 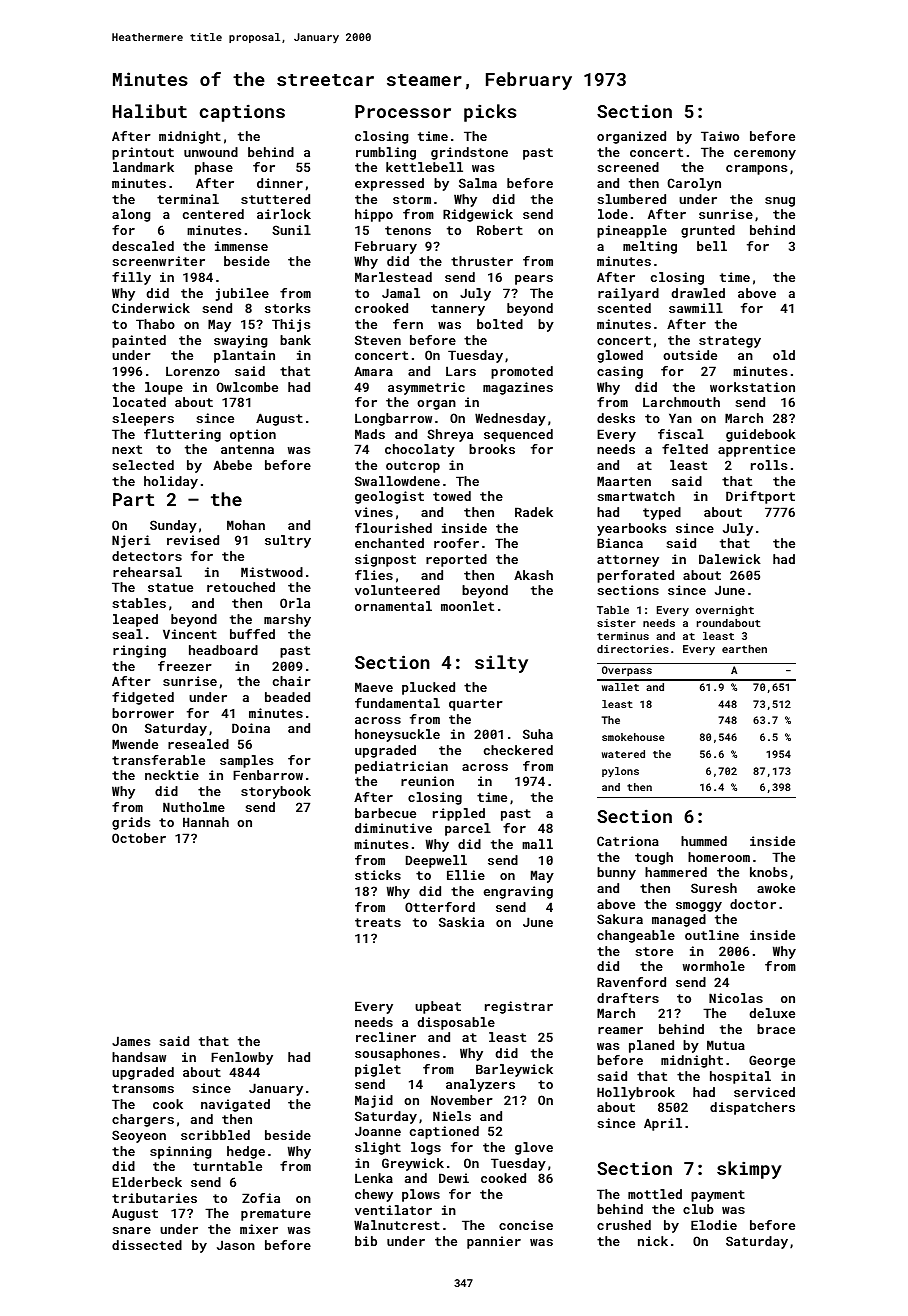 What do you see at coordinates (704, 841) in the screenshot?
I see `hummed` at bounding box center [704, 841].
